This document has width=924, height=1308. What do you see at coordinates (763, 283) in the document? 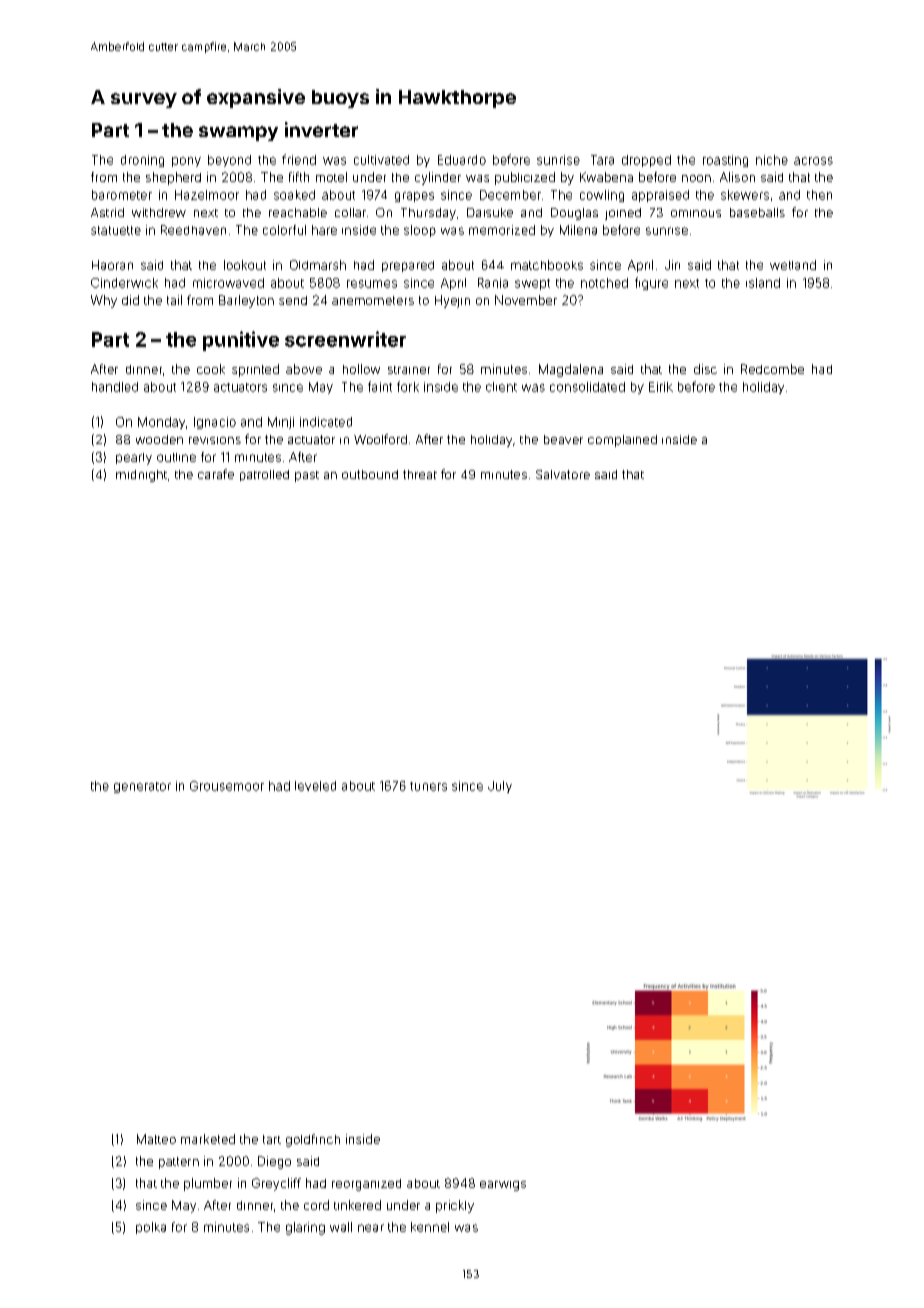
I see `island` at bounding box center [763, 283].
